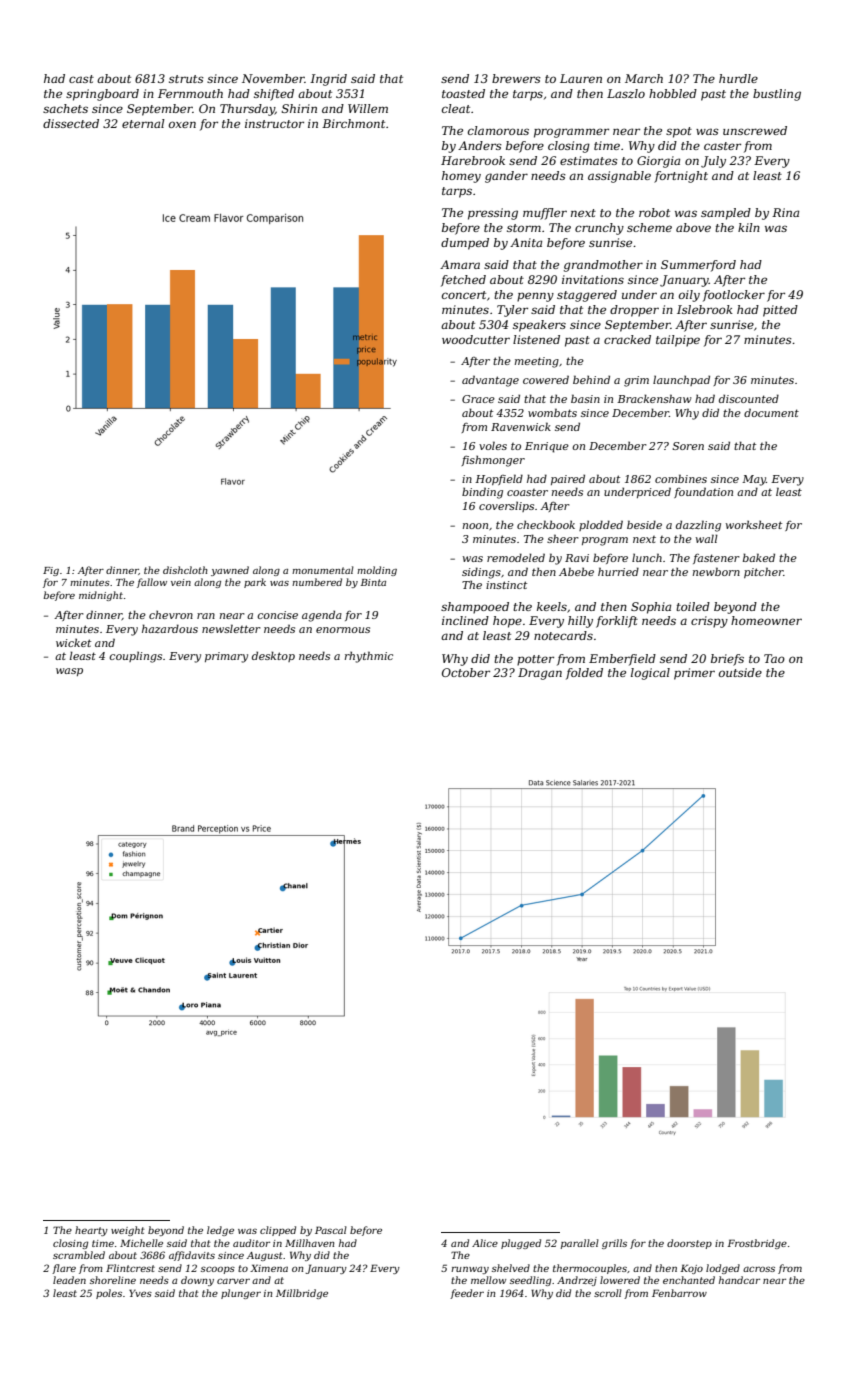  Describe the element at coordinates (69, 672) in the screenshot. I see `wasp` at that location.
